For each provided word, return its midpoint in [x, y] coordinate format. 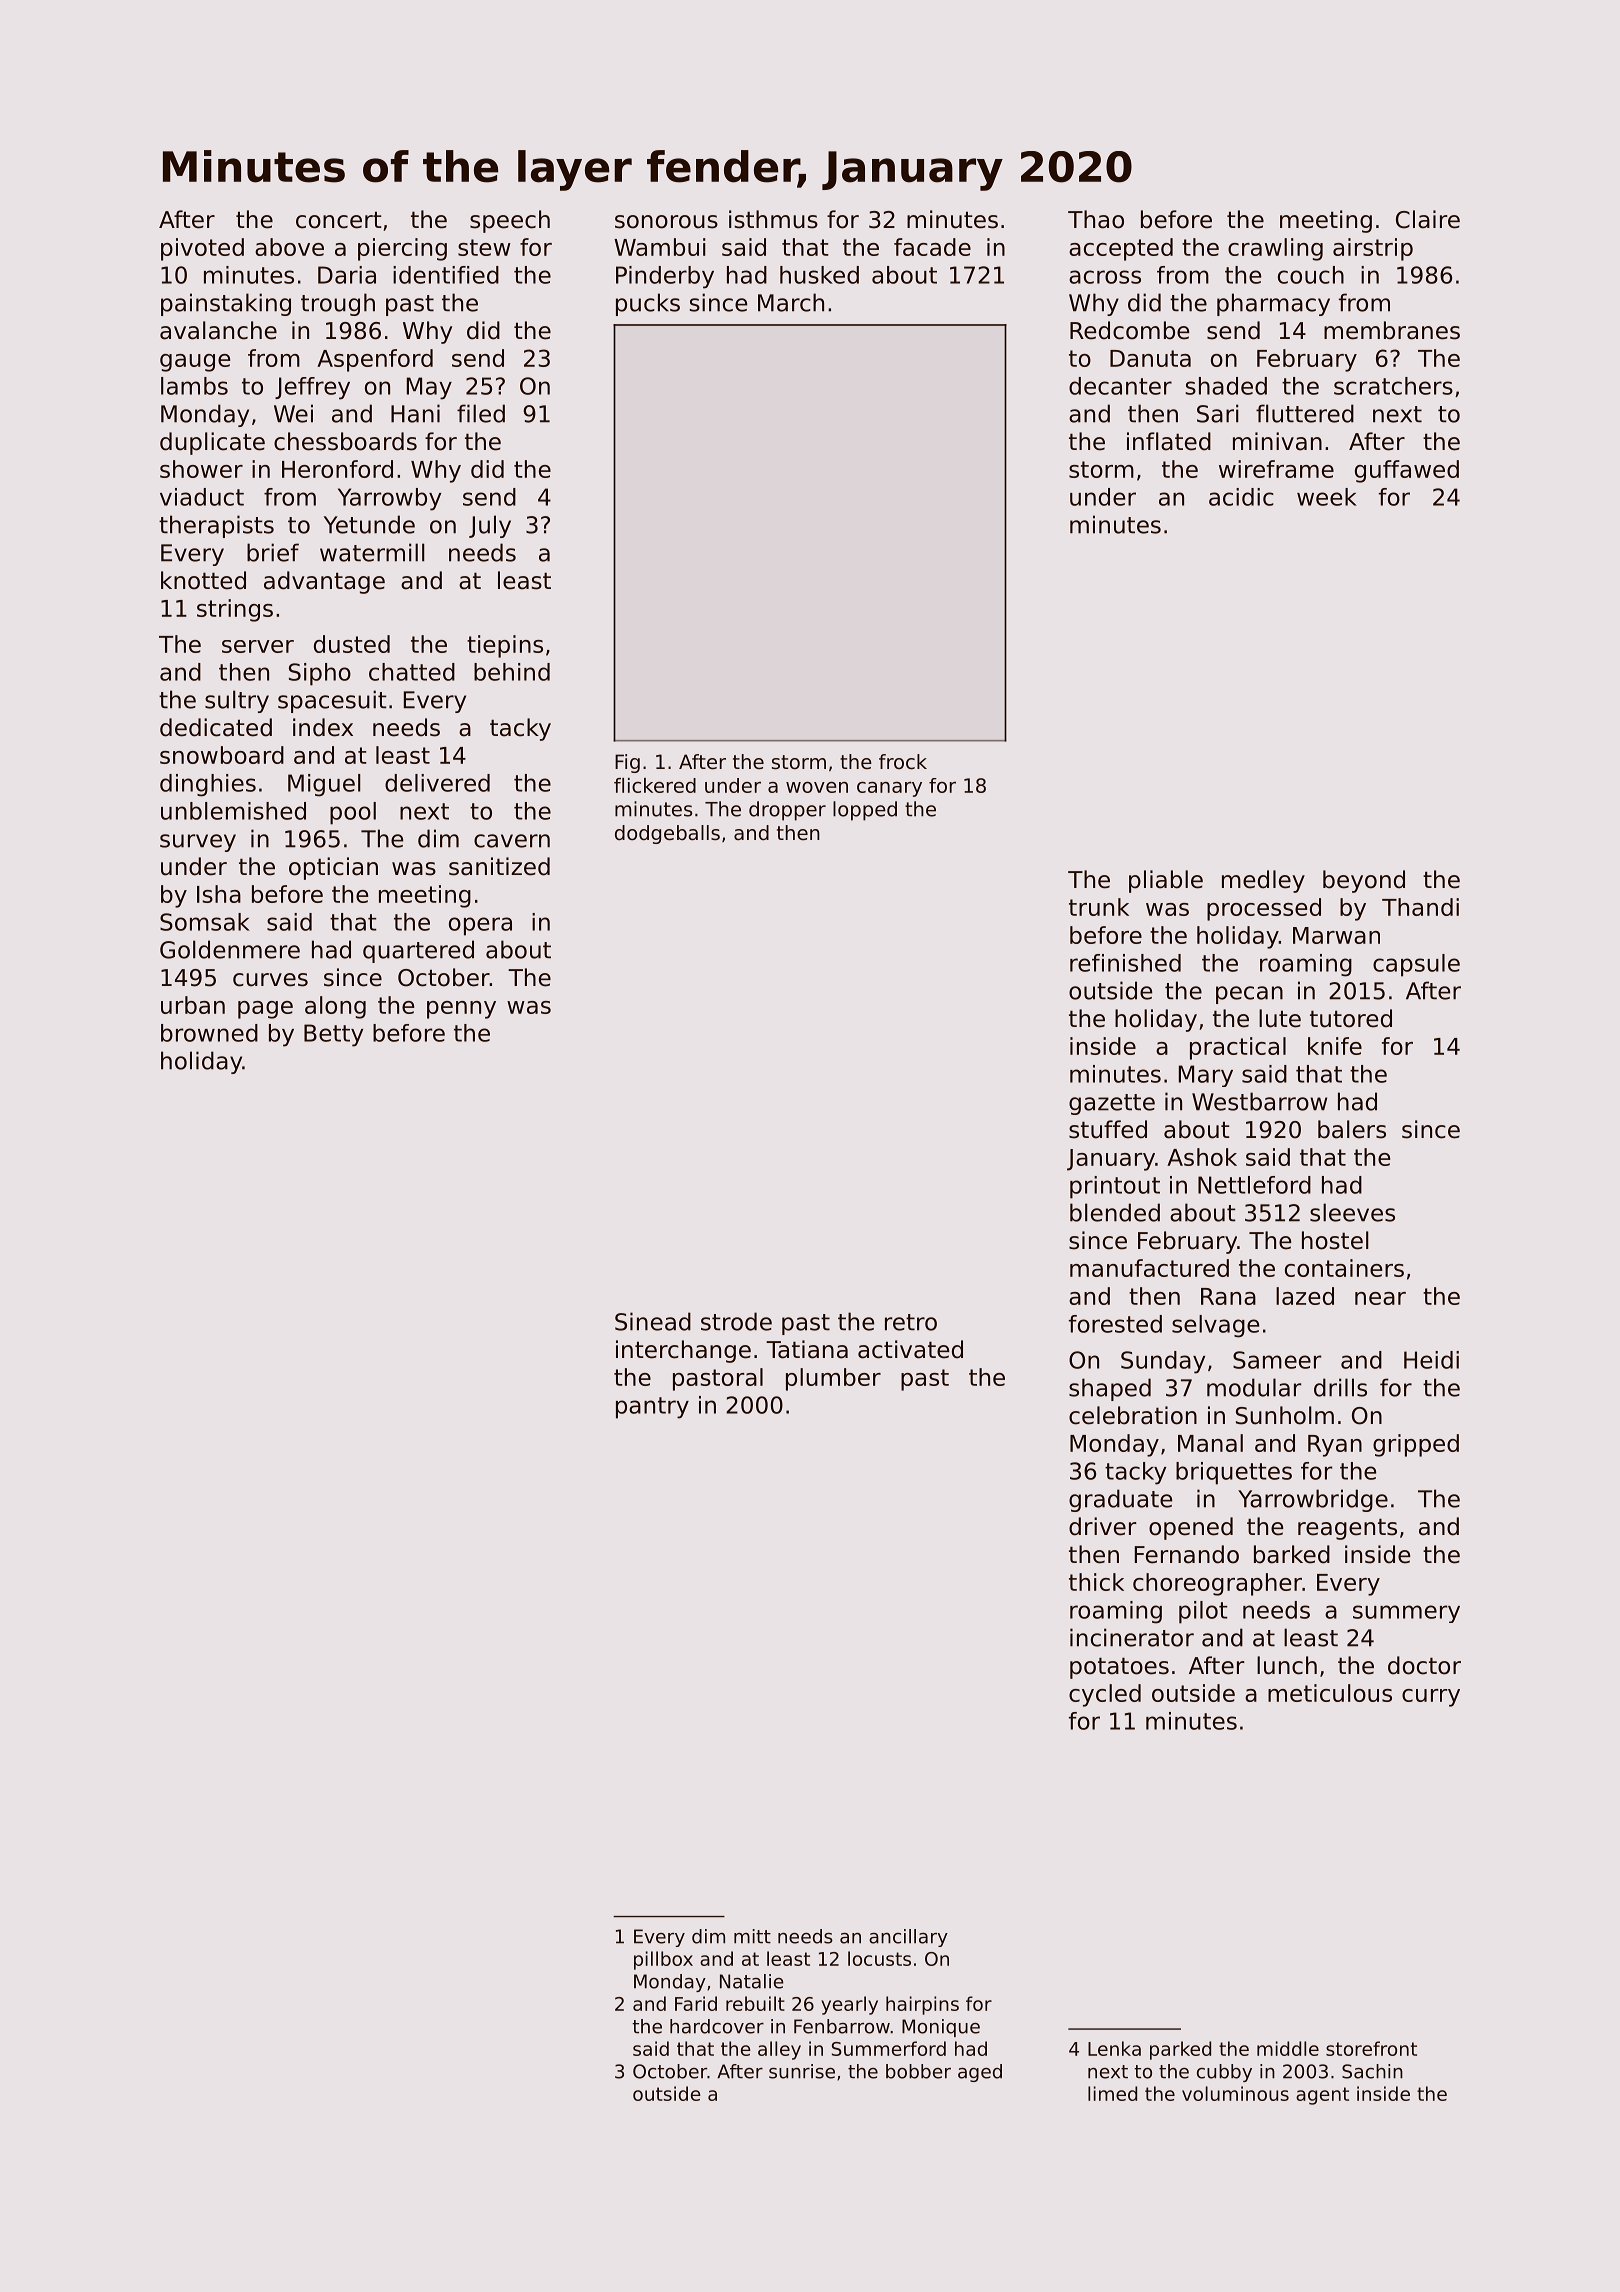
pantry [652, 1408]
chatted [412, 672]
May [429, 388]
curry [1431, 1698]
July [490, 526]
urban [193, 1005]
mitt [752, 1936]
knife [1335, 1046]
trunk [1099, 907]
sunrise [802, 2071]
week [1327, 497]
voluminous [1235, 2093]
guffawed [1407, 471]
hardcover [717, 2026]
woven [817, 787]
